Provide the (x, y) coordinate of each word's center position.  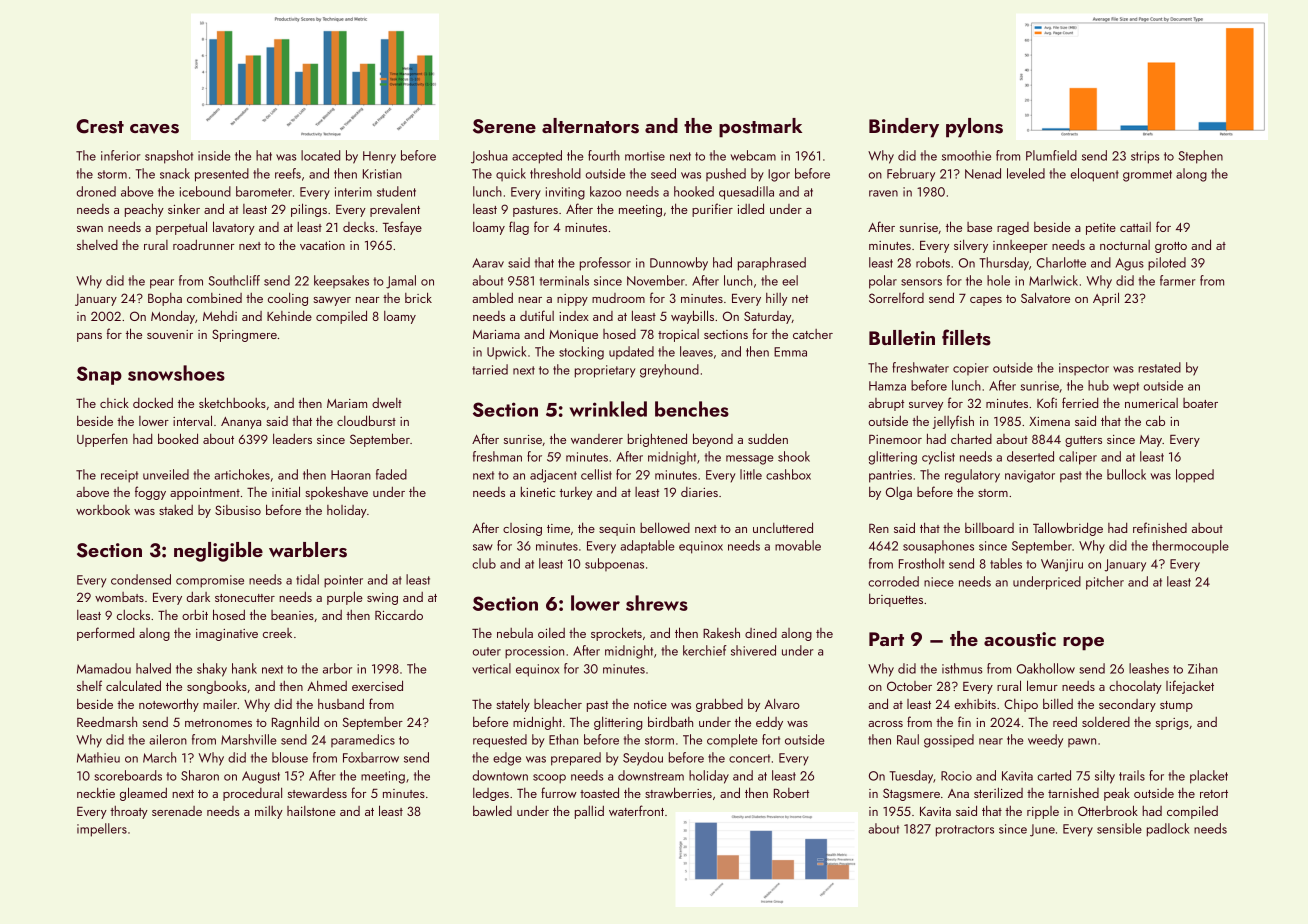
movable (798, 545)
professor (605, 264)
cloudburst (366, 420)
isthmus (962, 668)
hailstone (311, 811)
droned (96, 191)
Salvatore (1045, 297)
